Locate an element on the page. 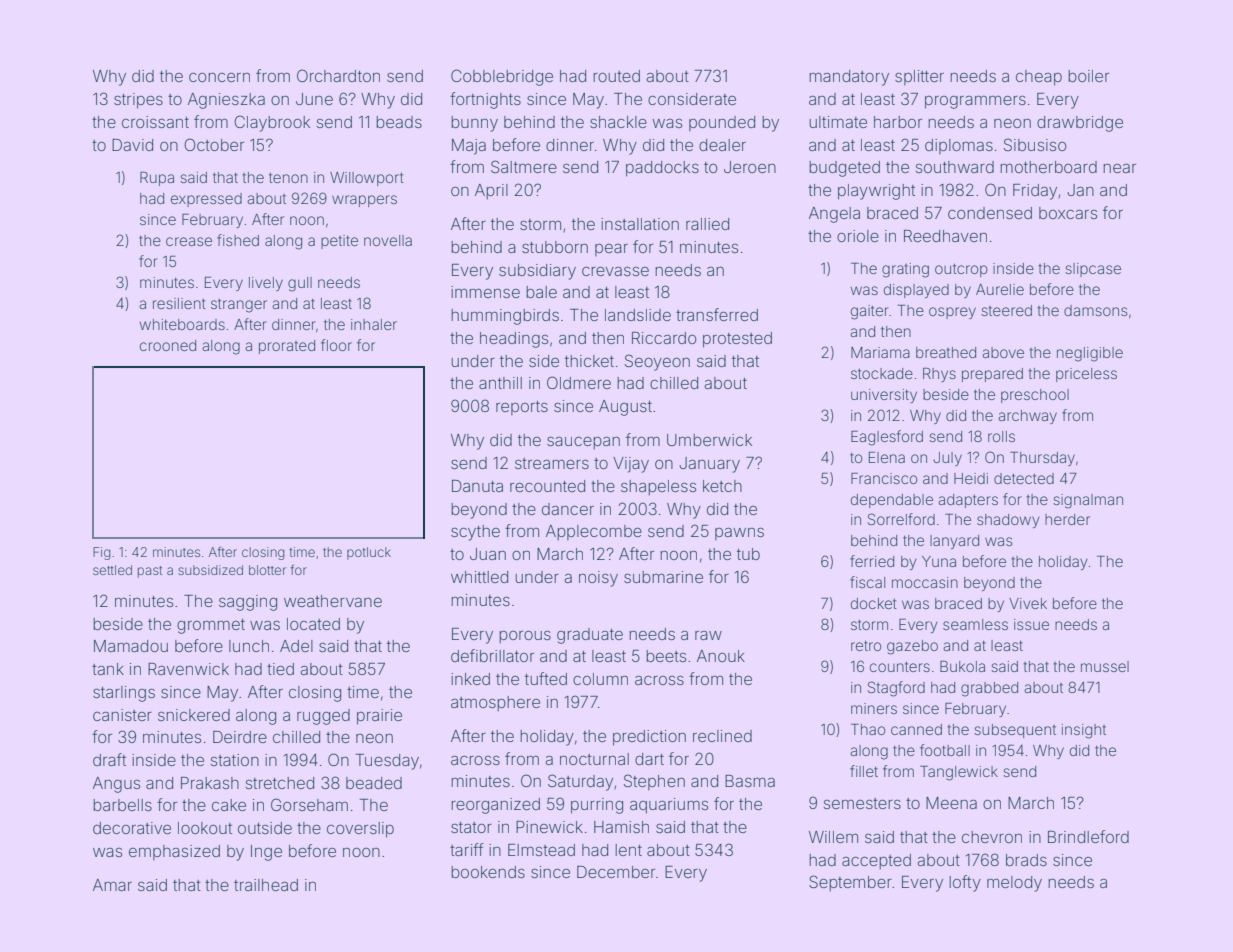 This image has height=952, width=1233. boiler is located at coordinates (1088, 76).
